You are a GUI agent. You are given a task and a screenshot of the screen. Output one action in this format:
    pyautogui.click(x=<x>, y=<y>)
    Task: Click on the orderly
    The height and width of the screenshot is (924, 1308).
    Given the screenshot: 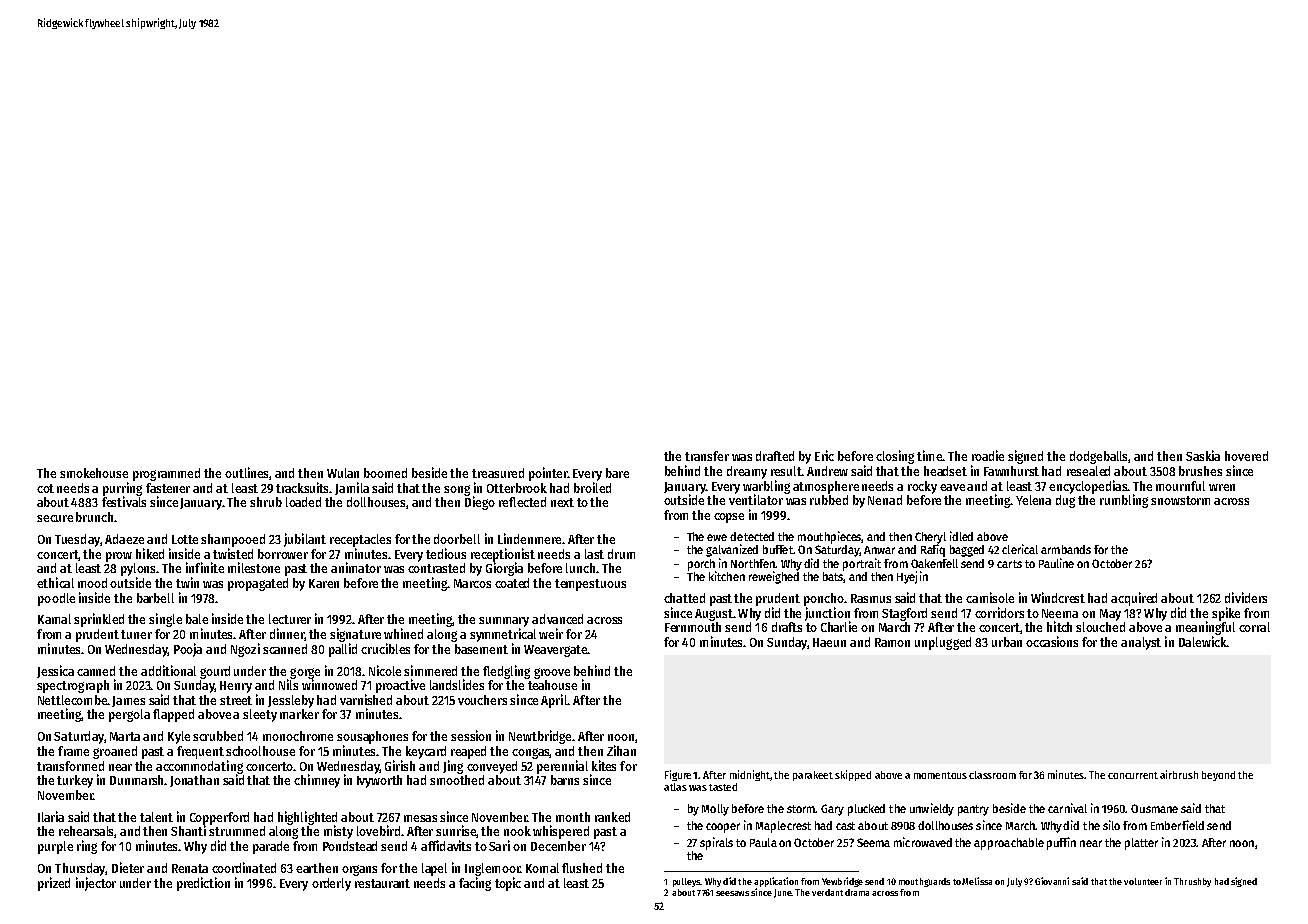 What is the action you would take?
    pyautogui.click(x=331, y=884)
